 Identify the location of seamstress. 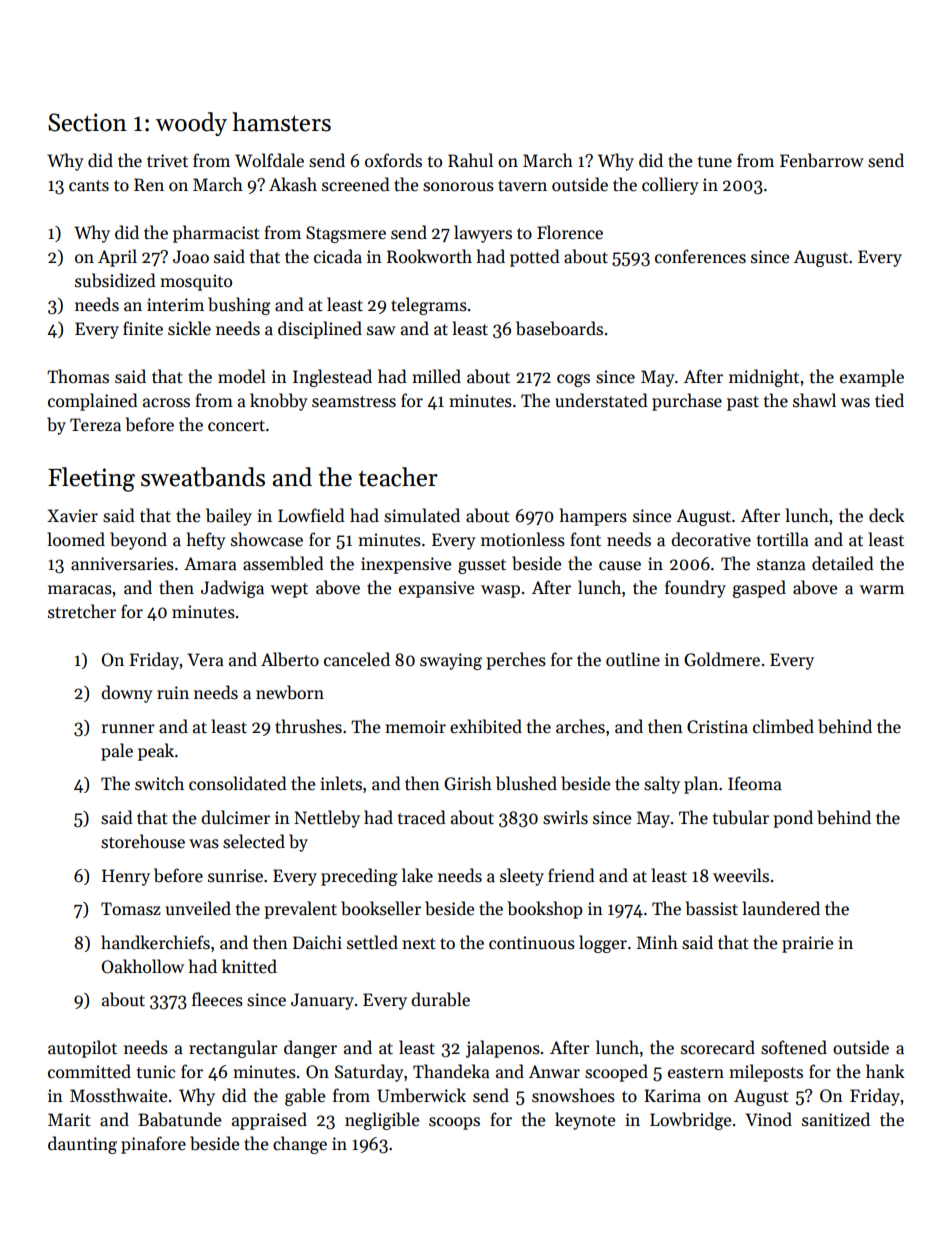
(354, 402).
